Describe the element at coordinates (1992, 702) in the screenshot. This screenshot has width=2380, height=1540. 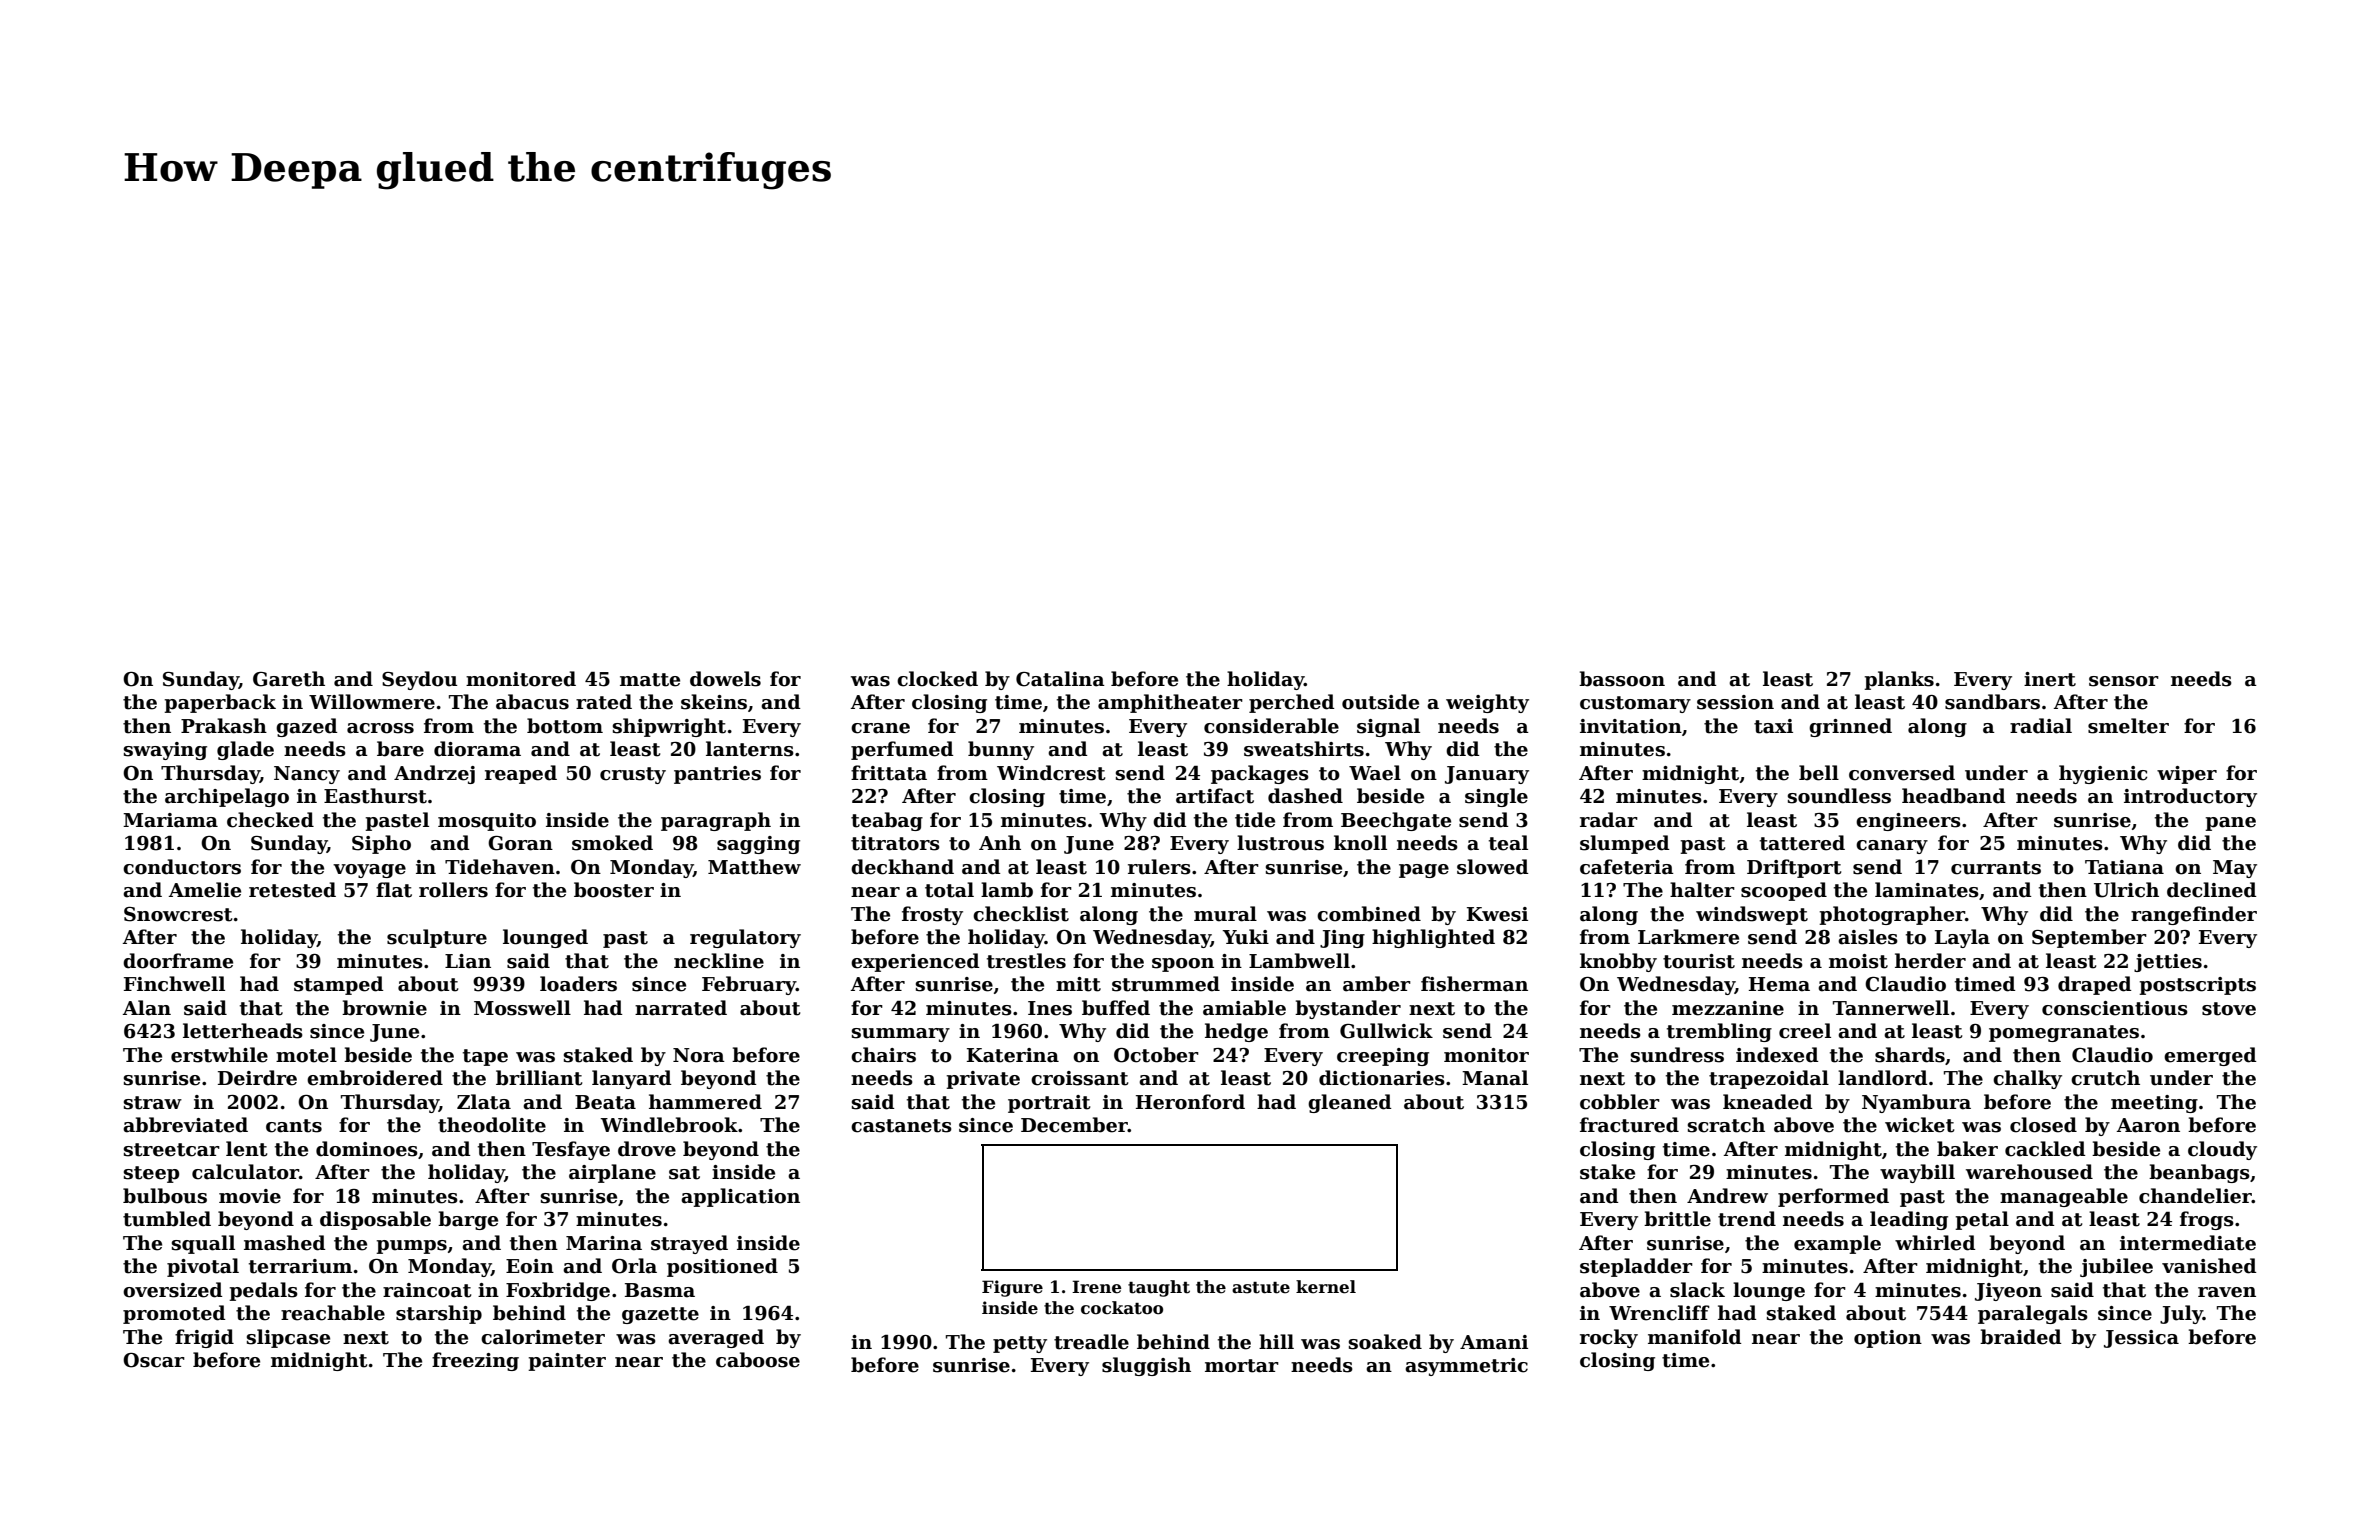
I see `sandbars` at that location.
